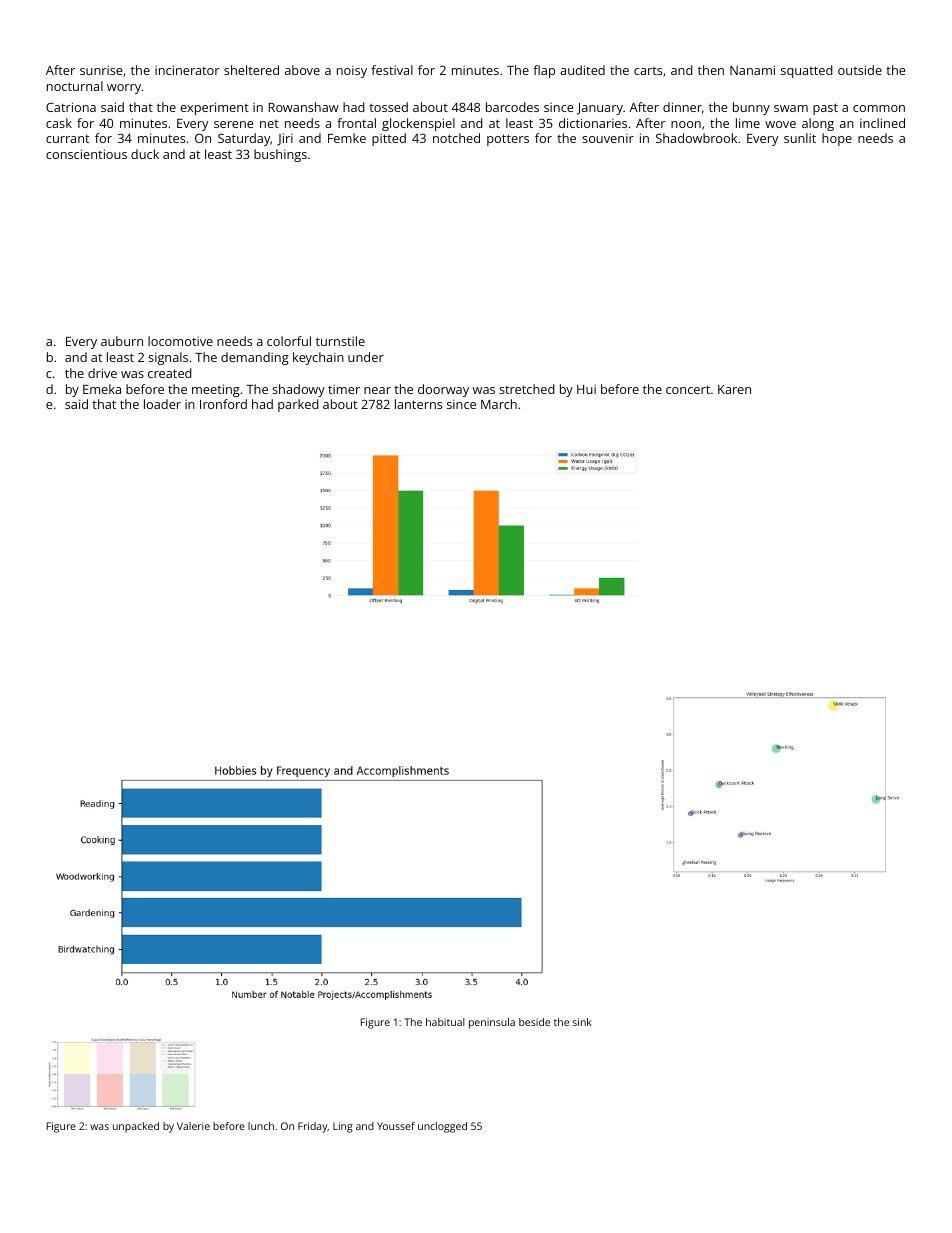 This screenshot has height=1233, width=952. I want to click on stretched, so click(527, 389).
